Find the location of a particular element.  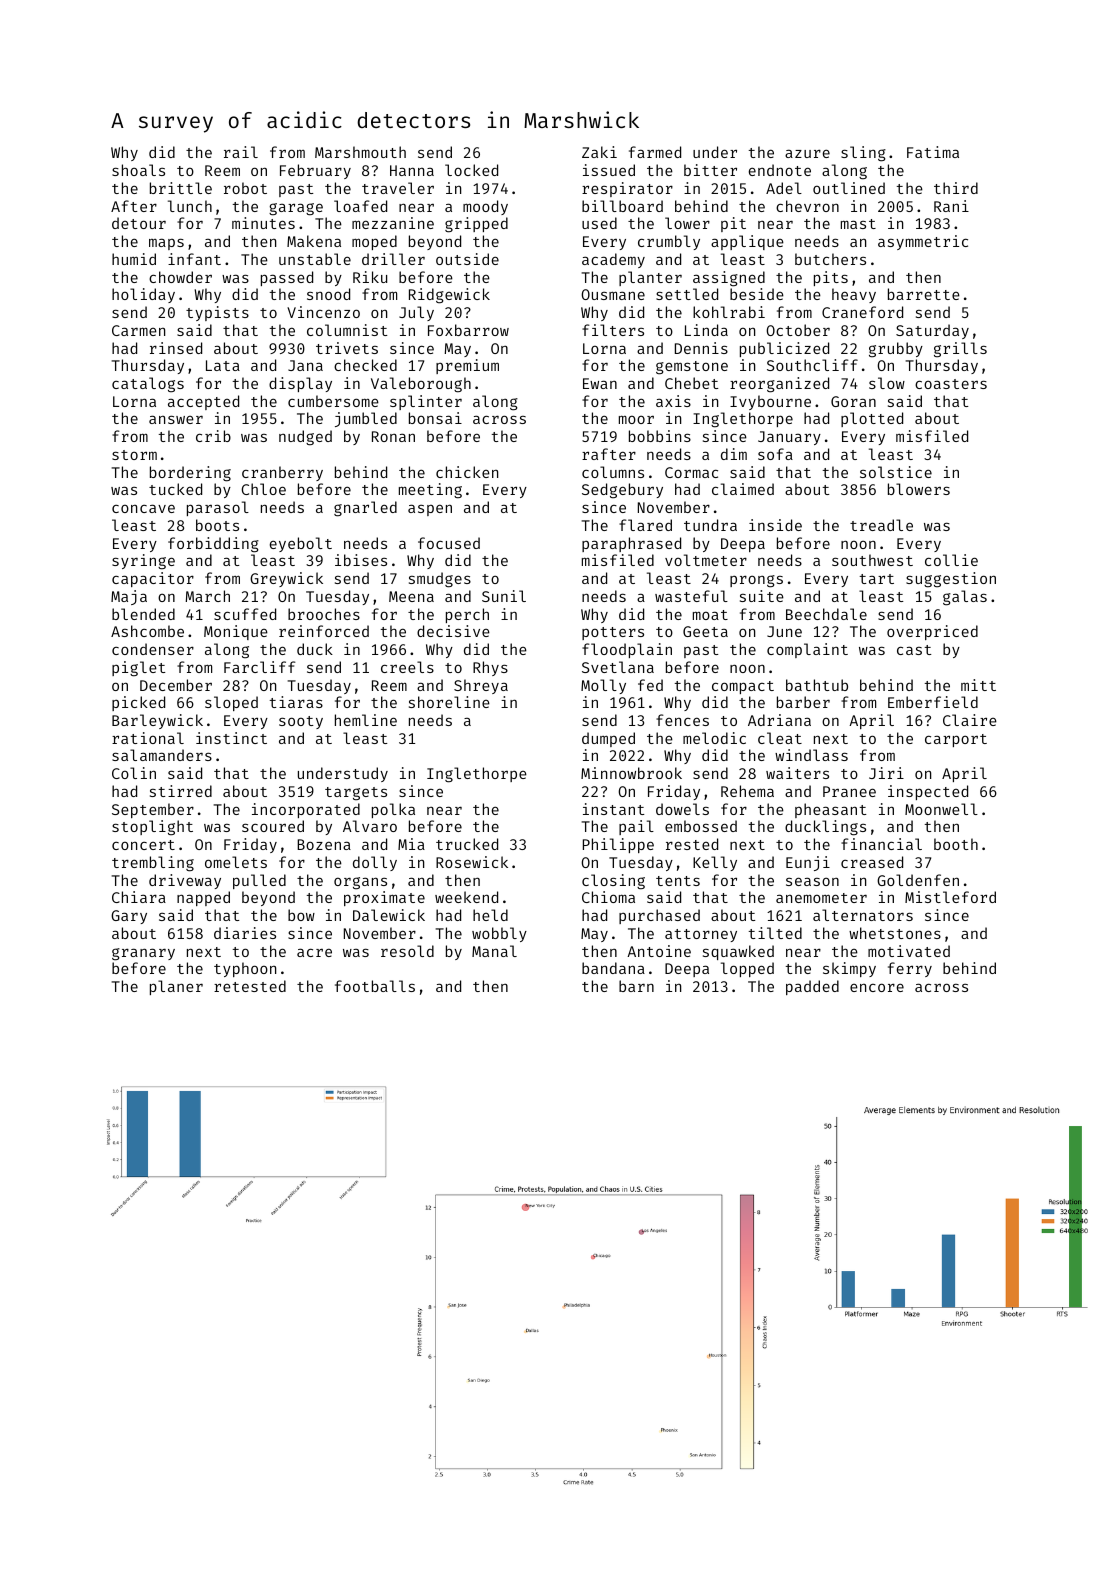

planter is located at coordinates (650, 278).
